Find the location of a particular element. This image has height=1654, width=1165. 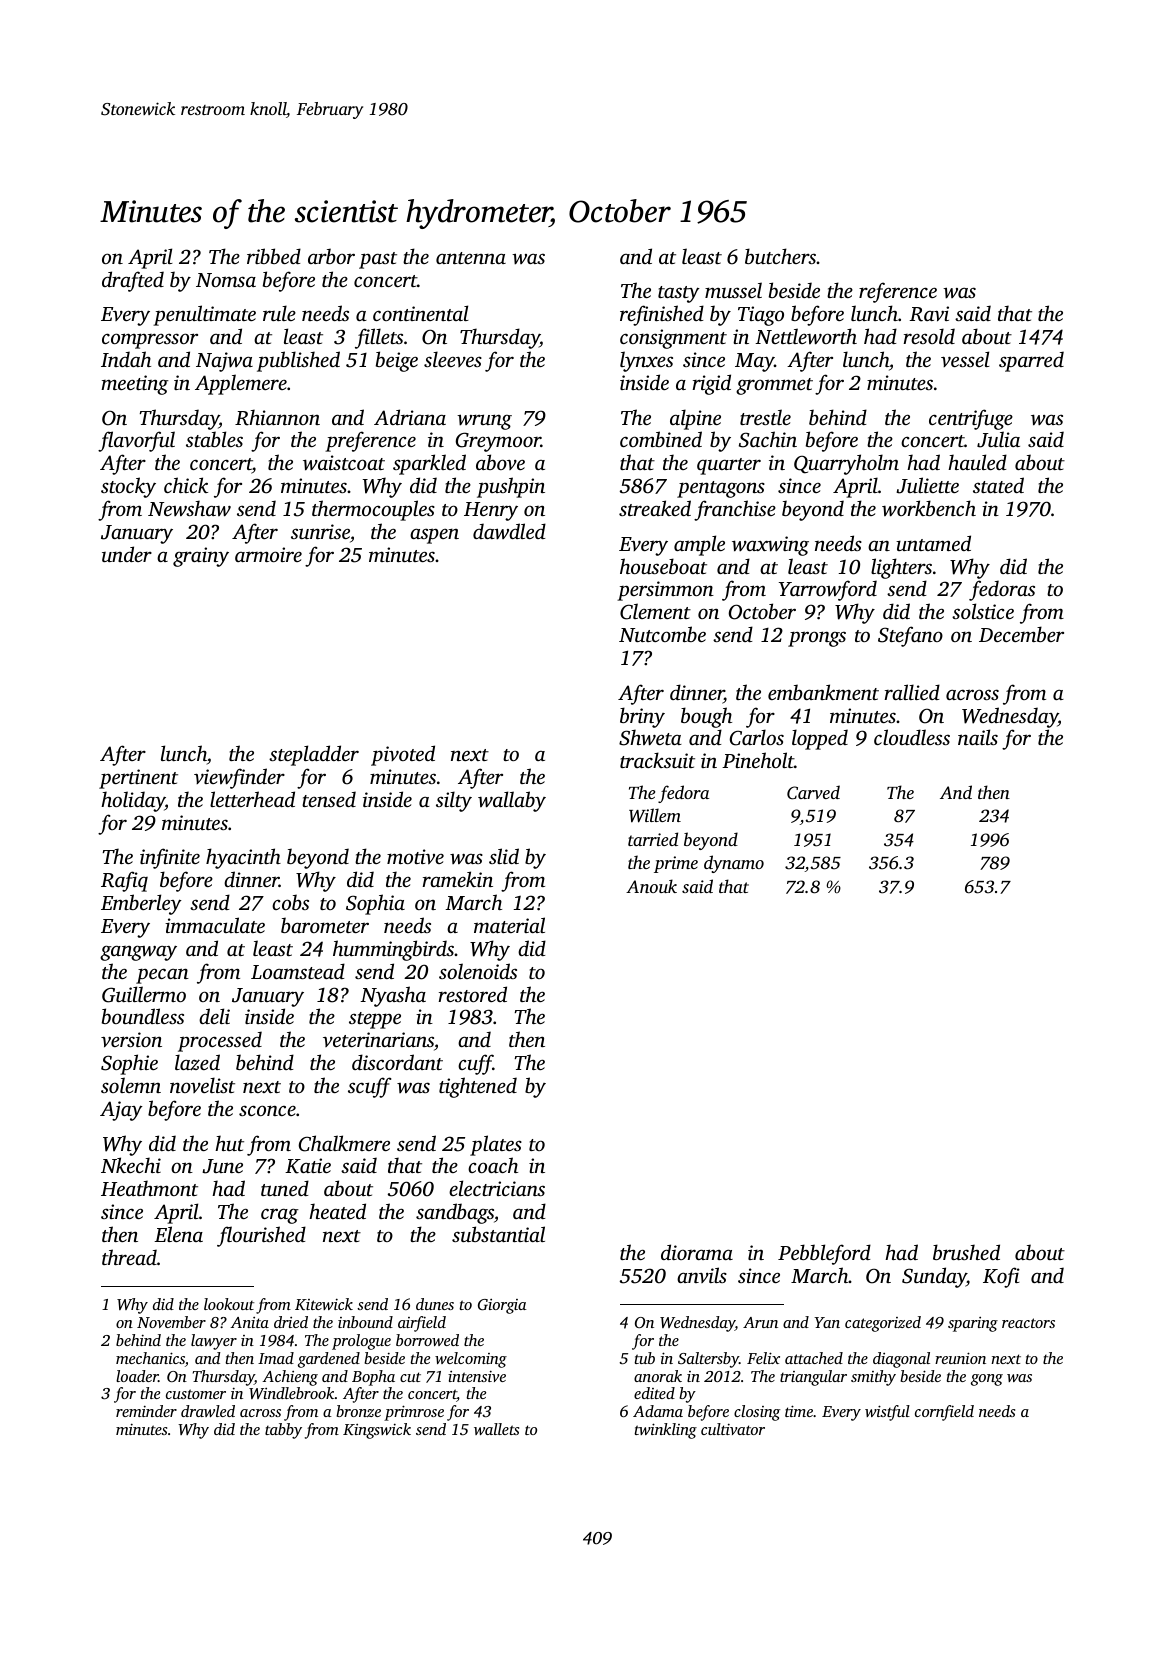

bough is located at coordinates (706, 717).
